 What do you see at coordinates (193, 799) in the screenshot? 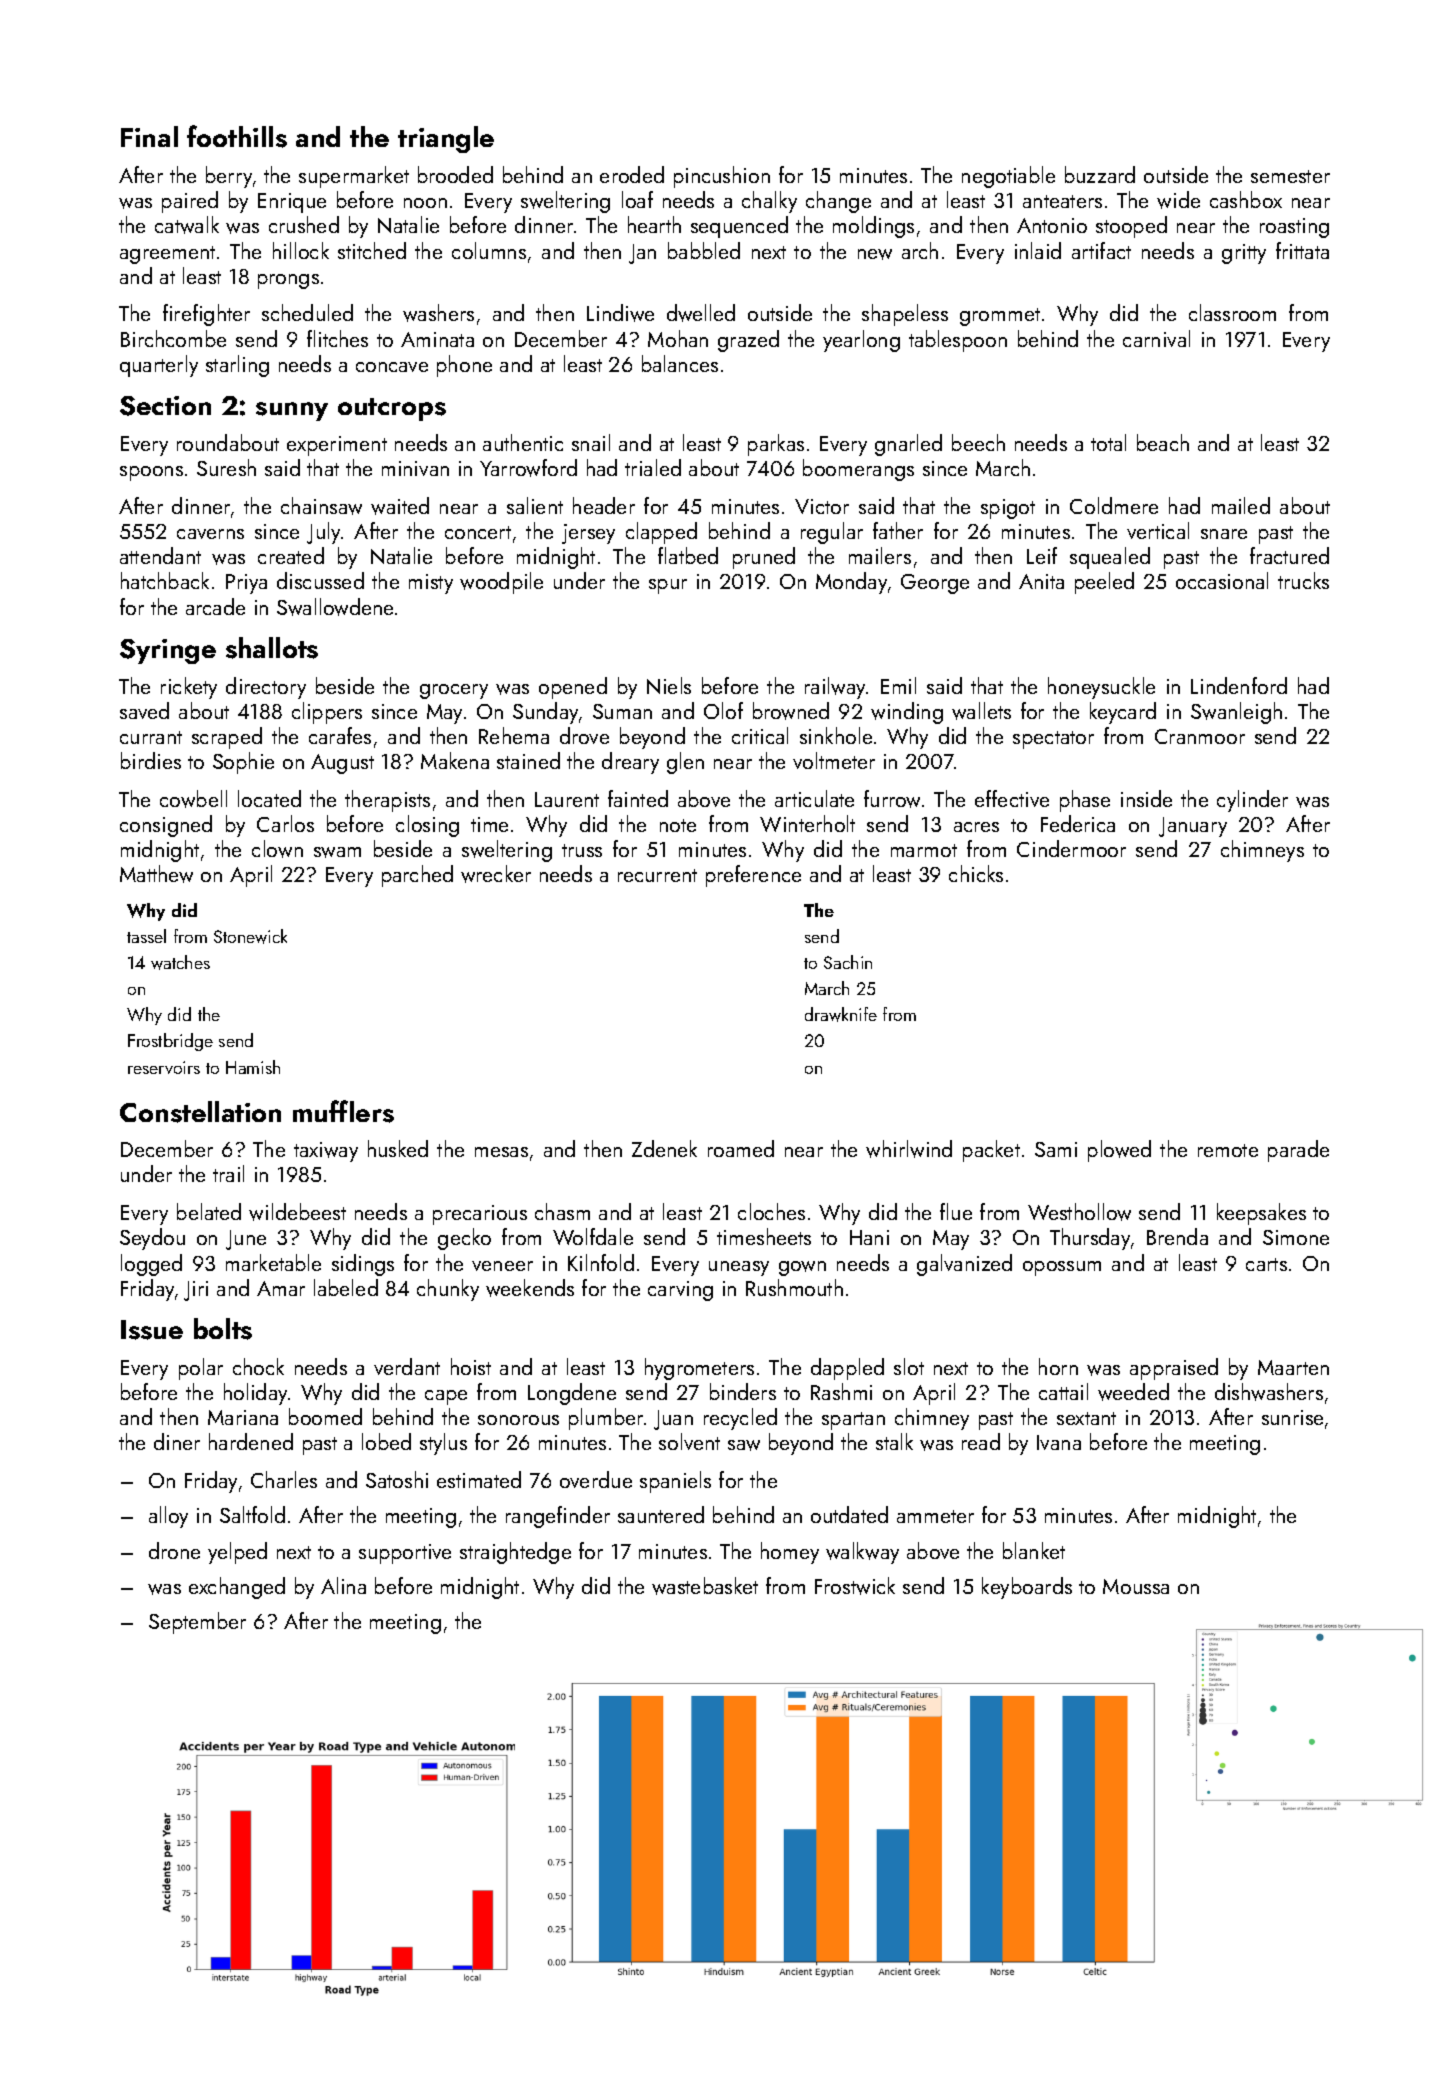
I see `cowbell` at bounding box center [193, 799].
